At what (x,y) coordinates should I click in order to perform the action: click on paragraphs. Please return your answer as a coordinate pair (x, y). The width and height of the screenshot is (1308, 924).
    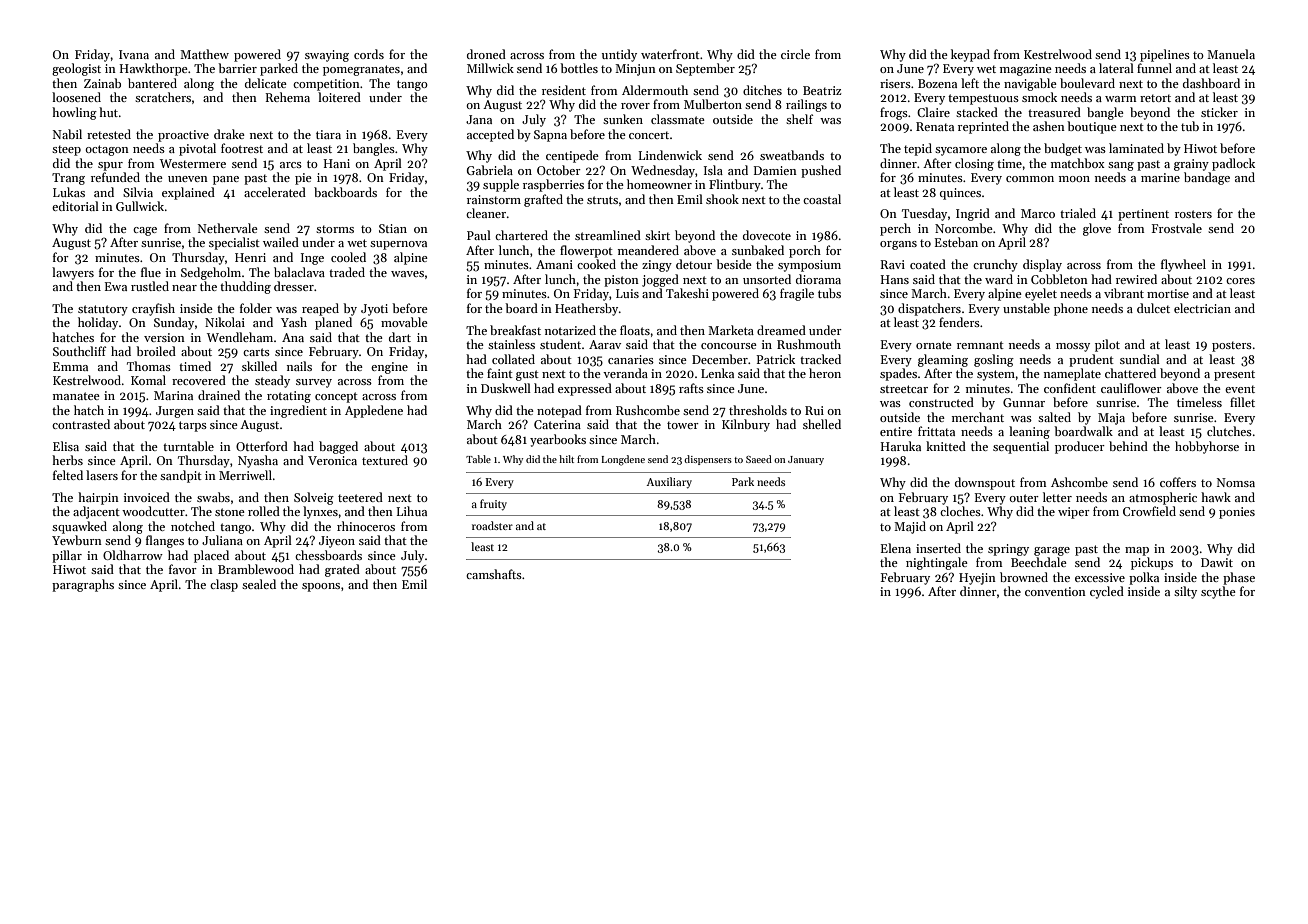
    Looking at the image, I should click on (83, 585).
